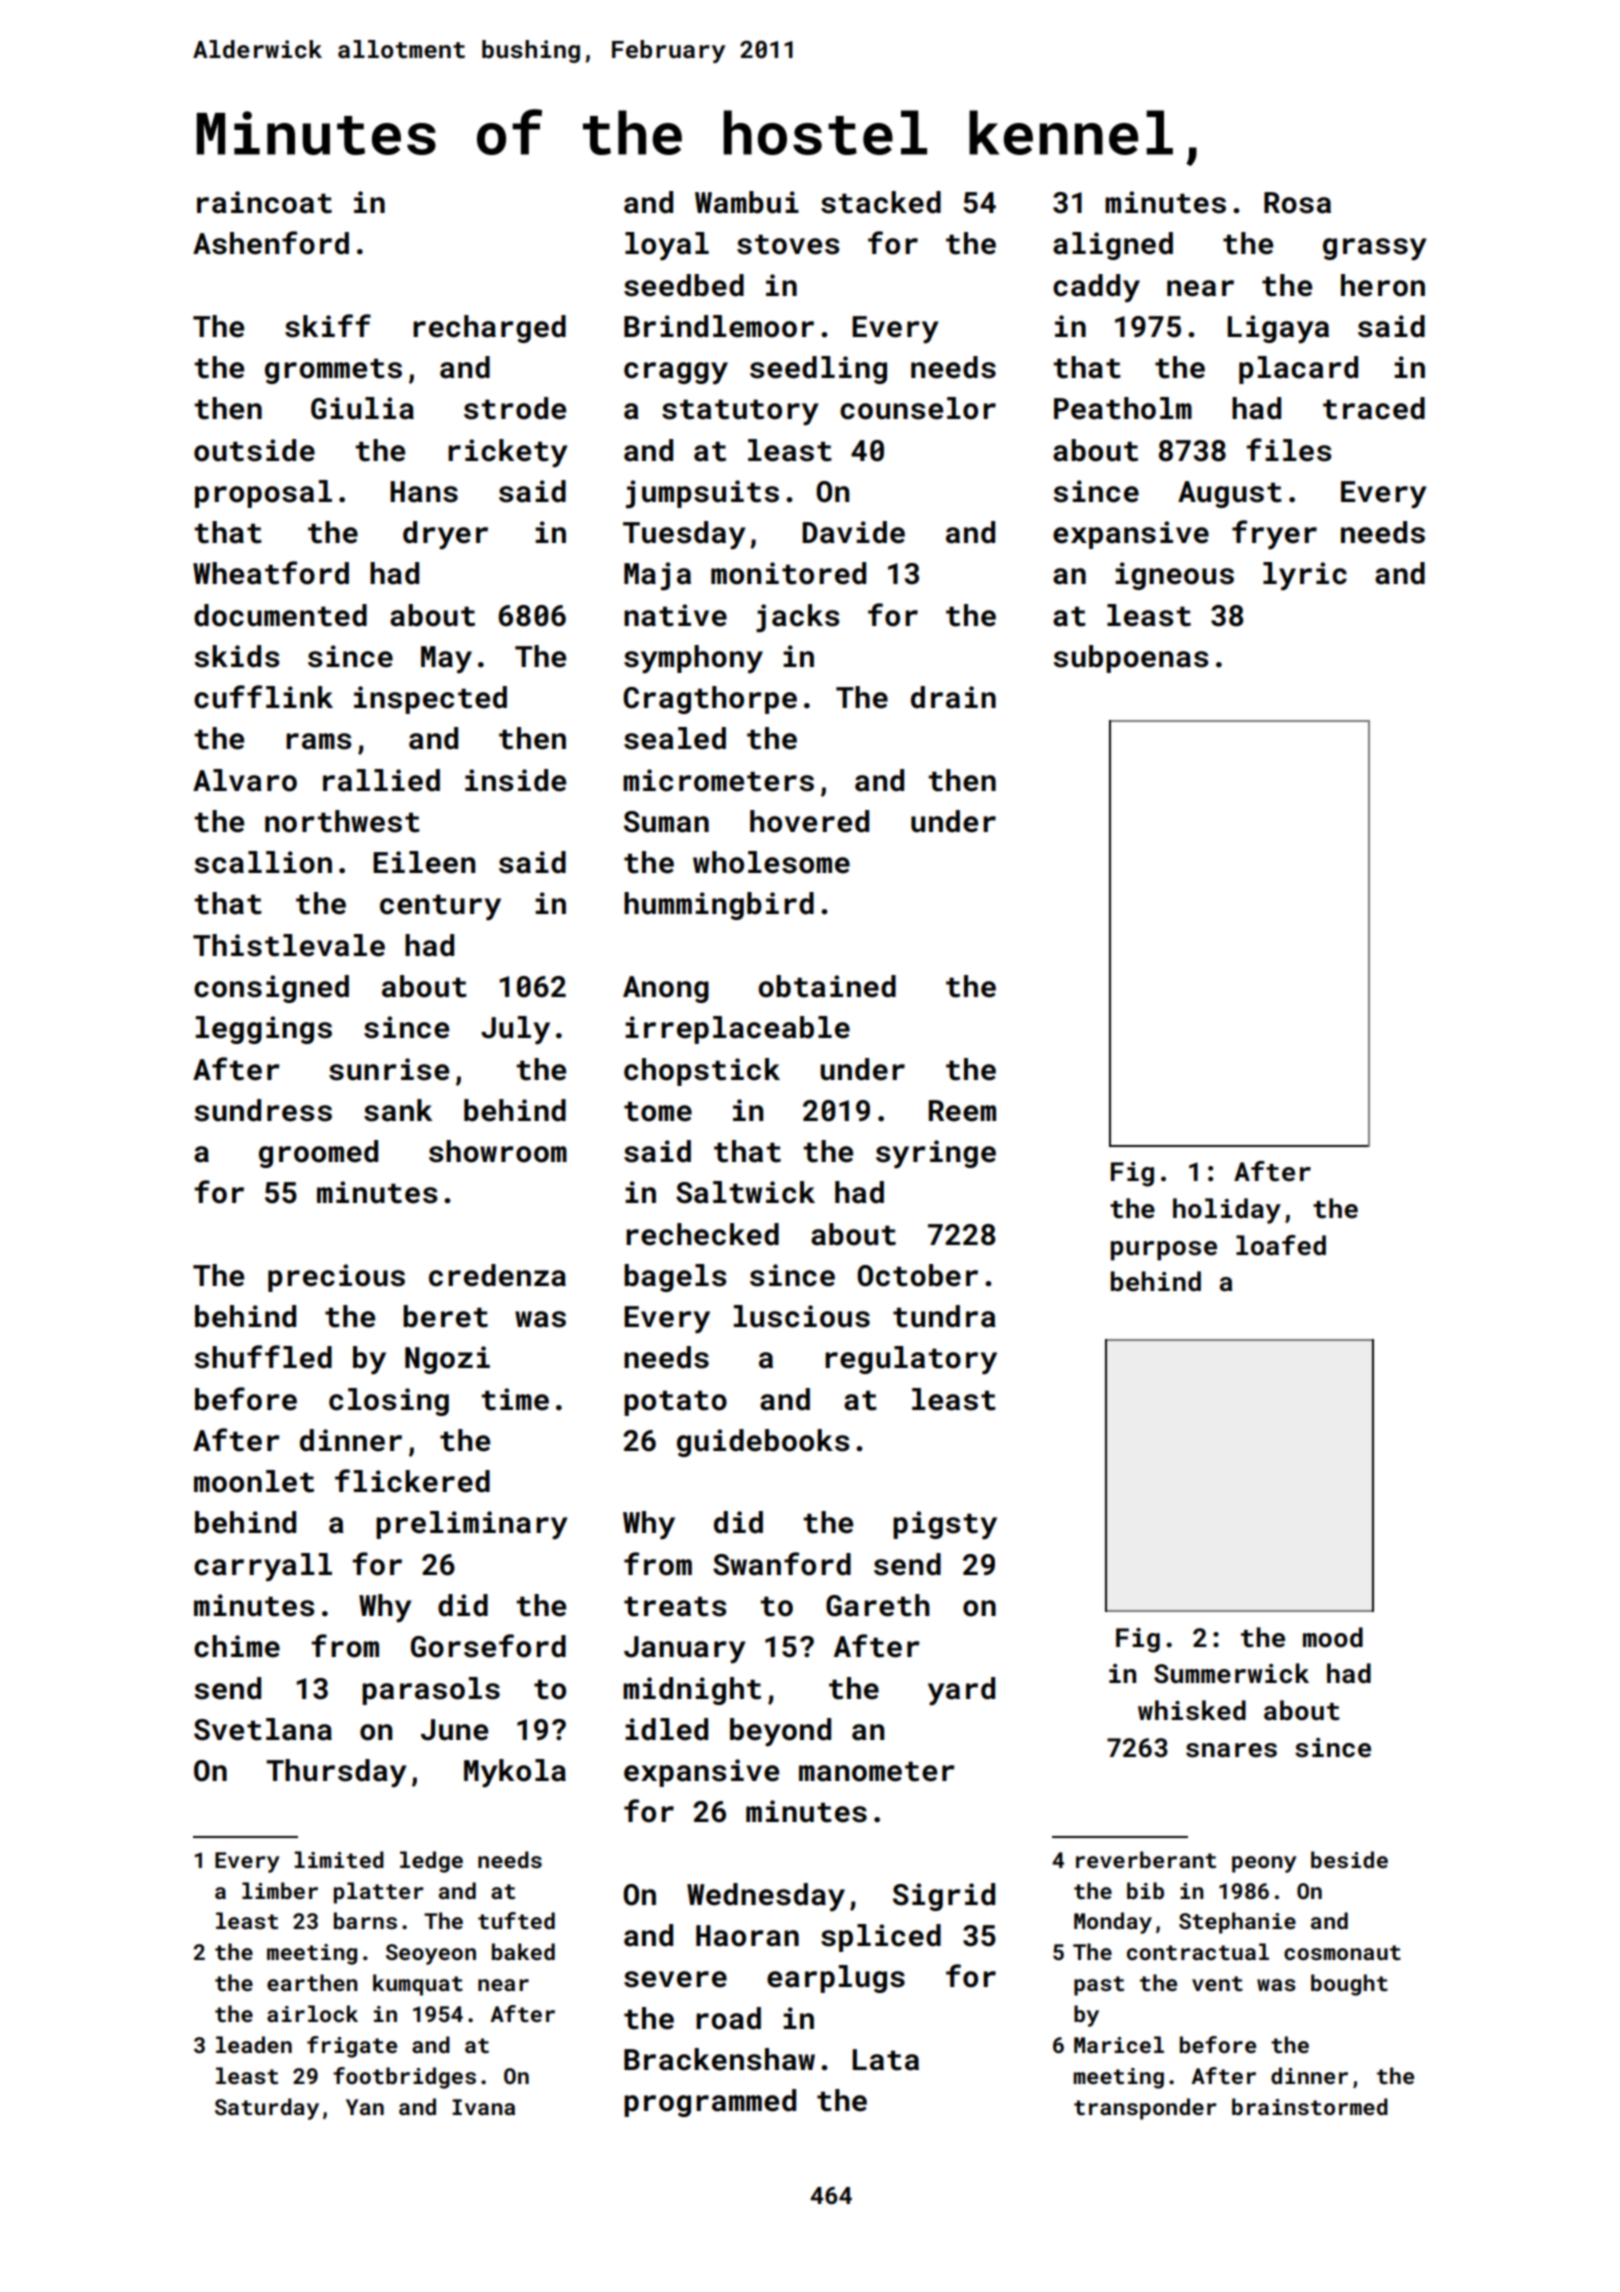 The height and width of the page is (2292, 1620). What do you see at coordinates (737, 1030) in the page?
I see `irreplaceable` at bounding box center [737, 1030].
